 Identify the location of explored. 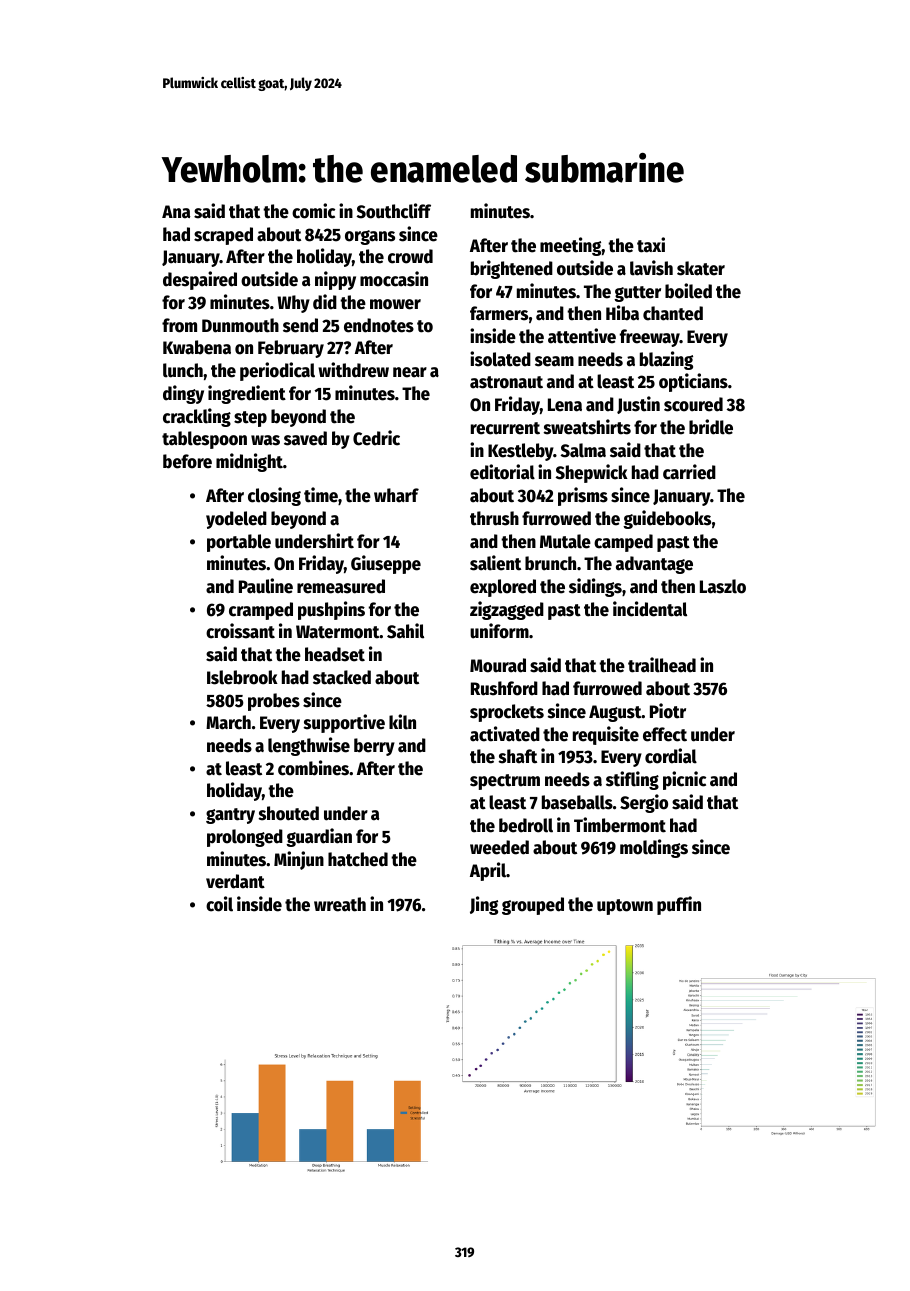
(503, 588).
